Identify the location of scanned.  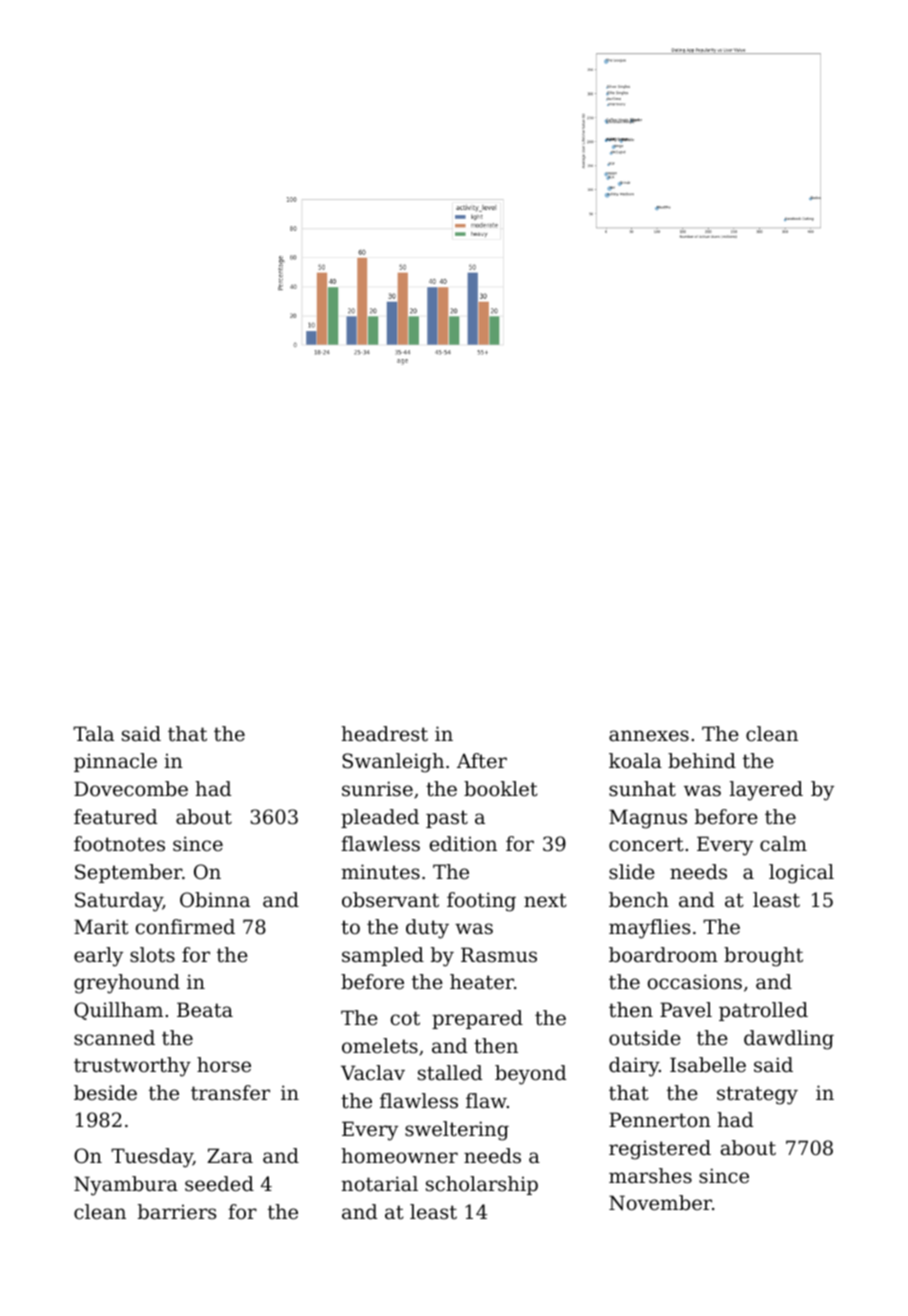
(114, 1038).
